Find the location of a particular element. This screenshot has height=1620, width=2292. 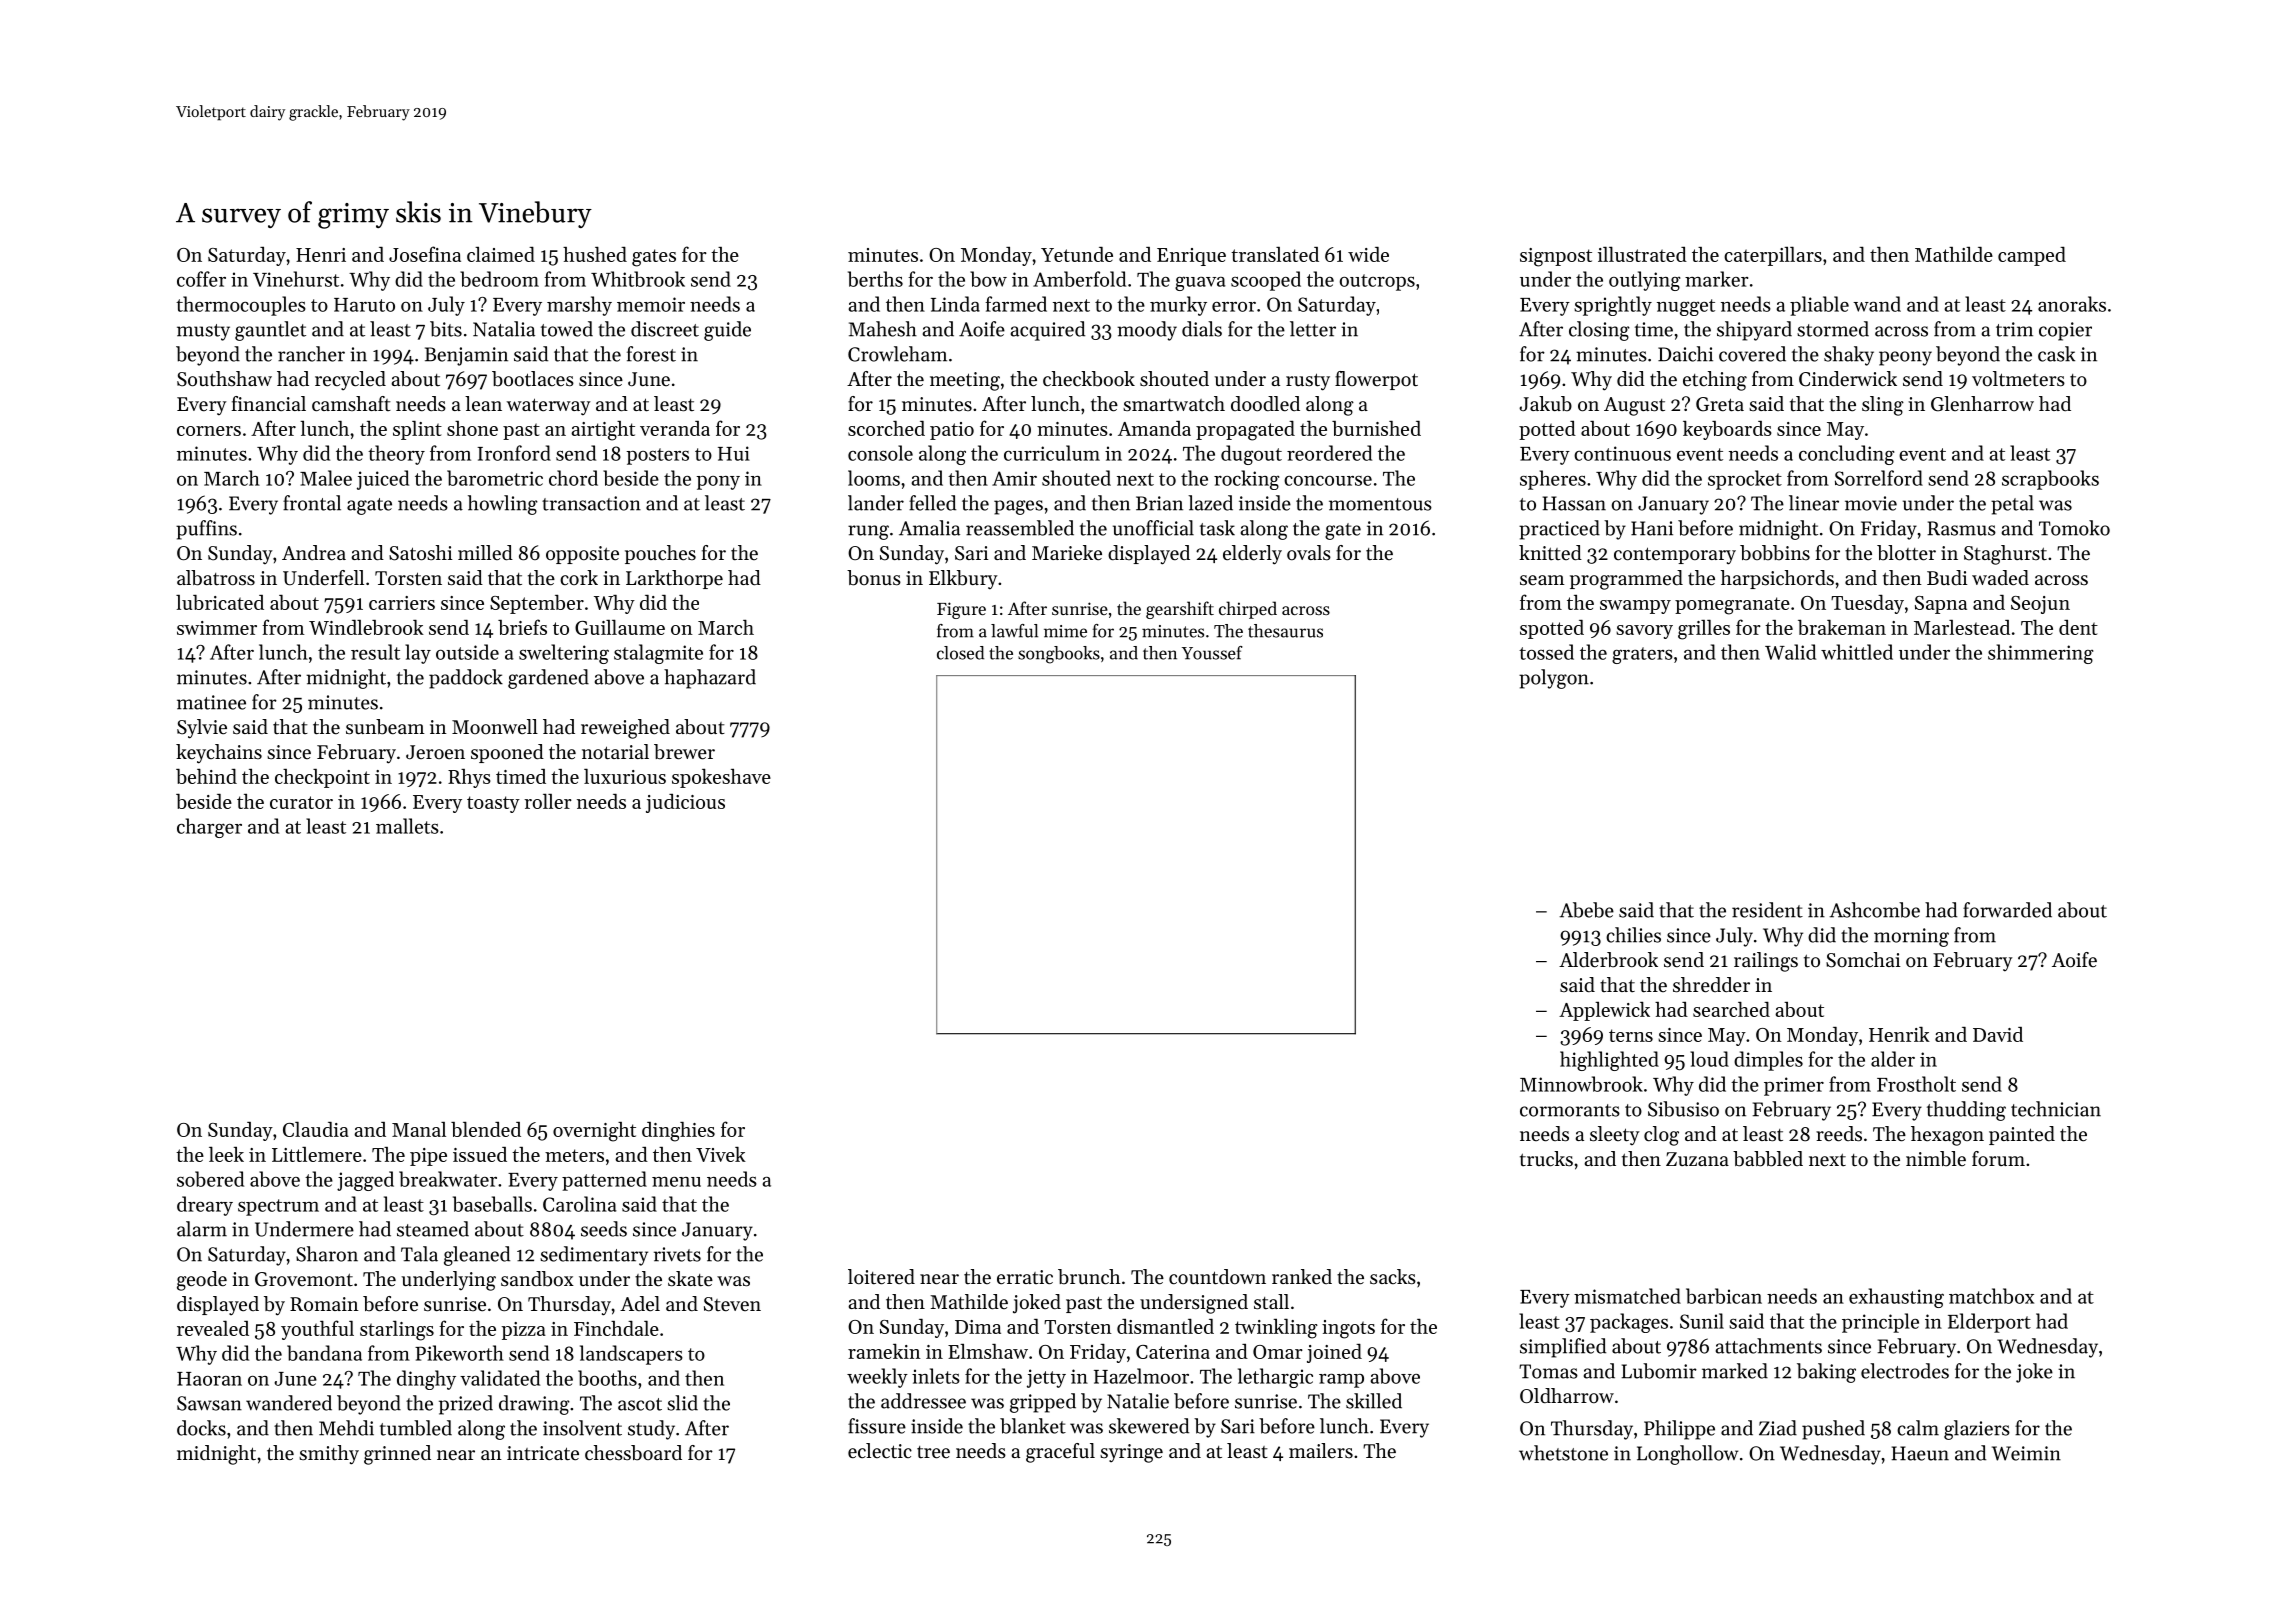

Benjamin is located at coordinates (466, 356).
